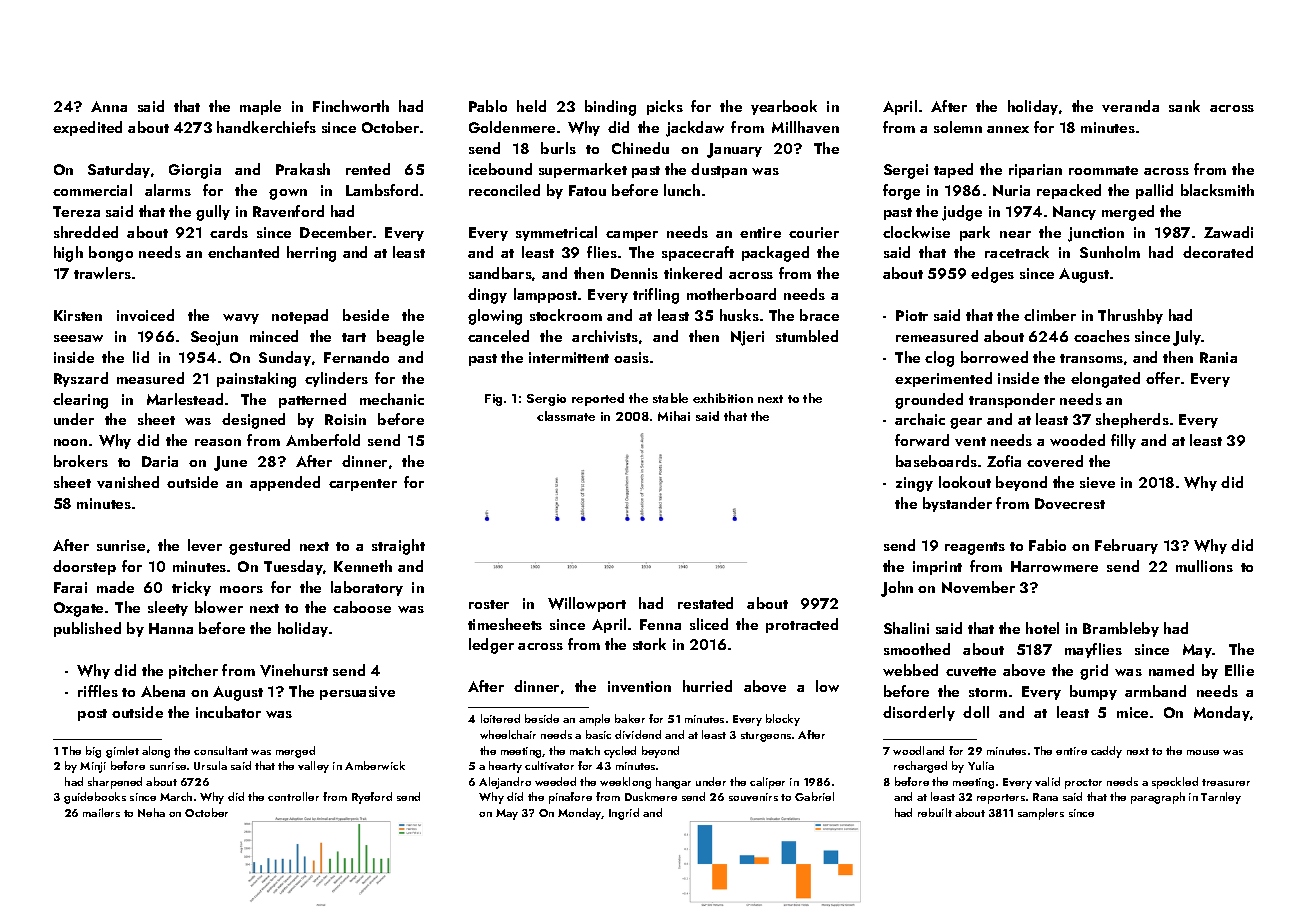  Describe the element at coordinates (649, 644) in the page. I see `stork` at that location.
